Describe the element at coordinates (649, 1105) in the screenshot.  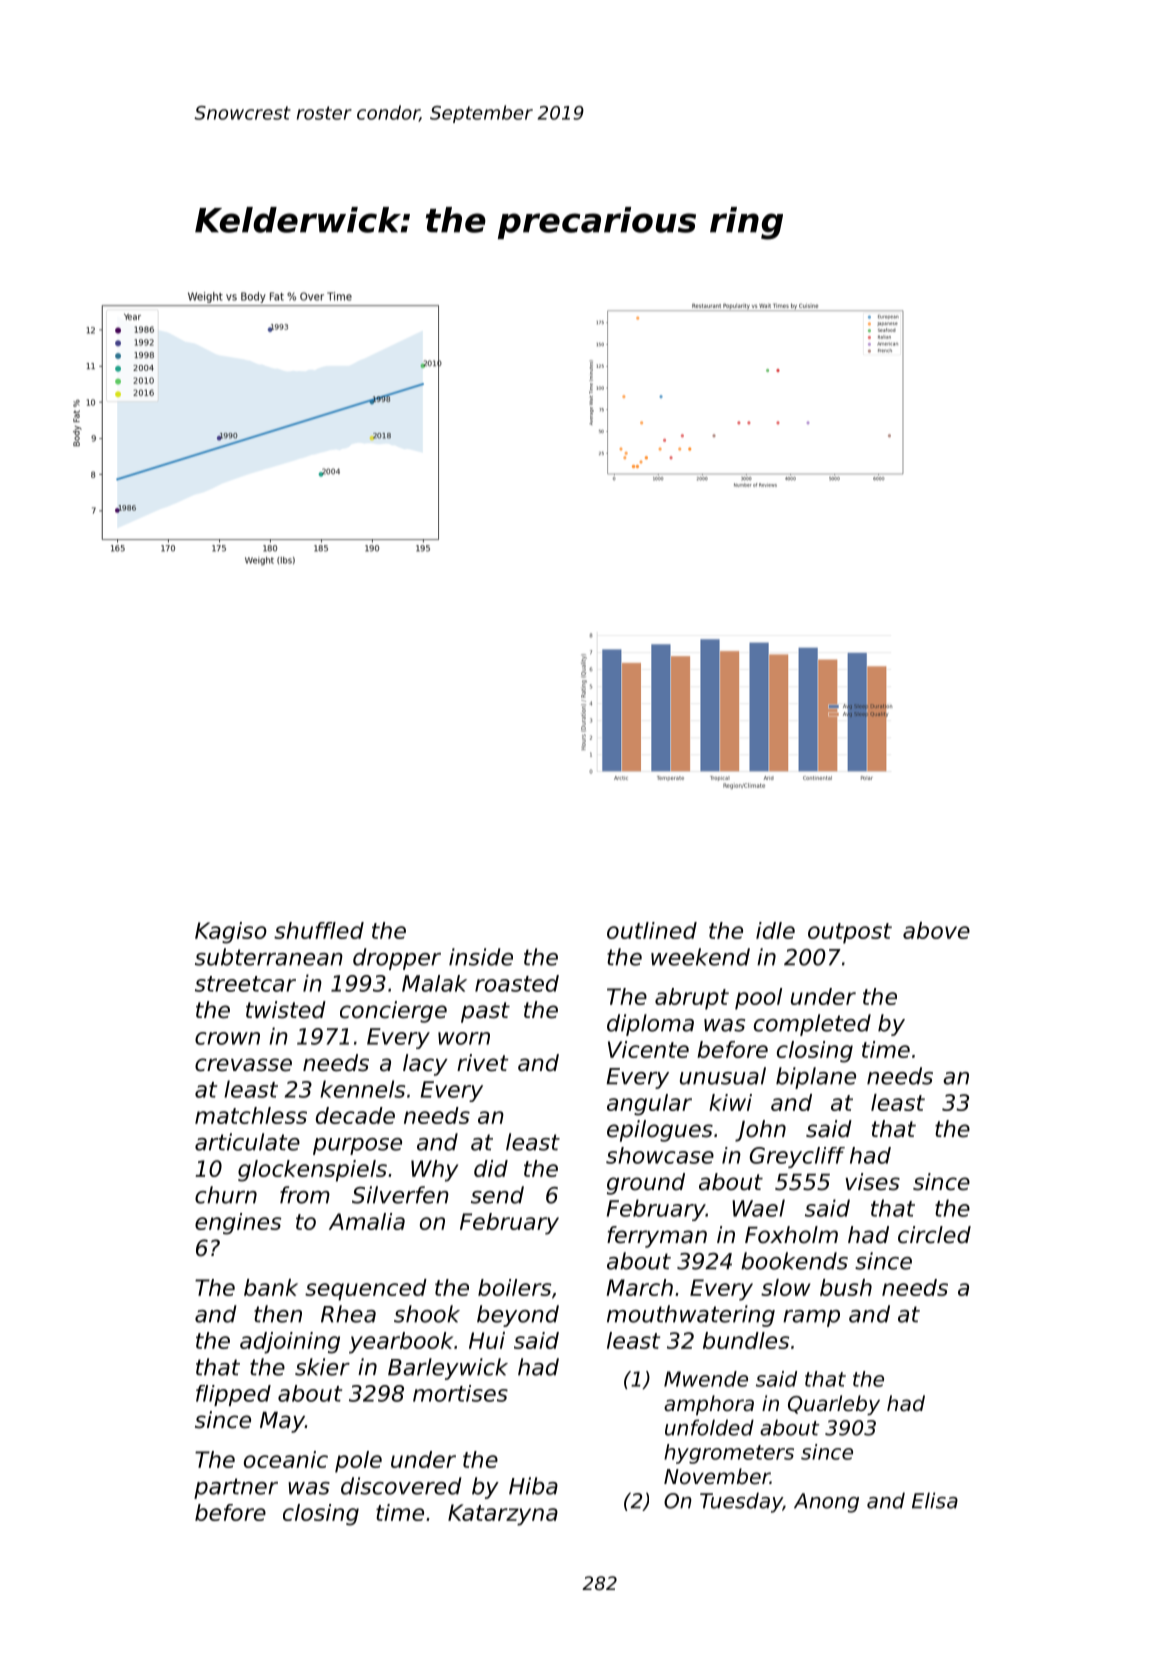
I see `angular` at that location.
